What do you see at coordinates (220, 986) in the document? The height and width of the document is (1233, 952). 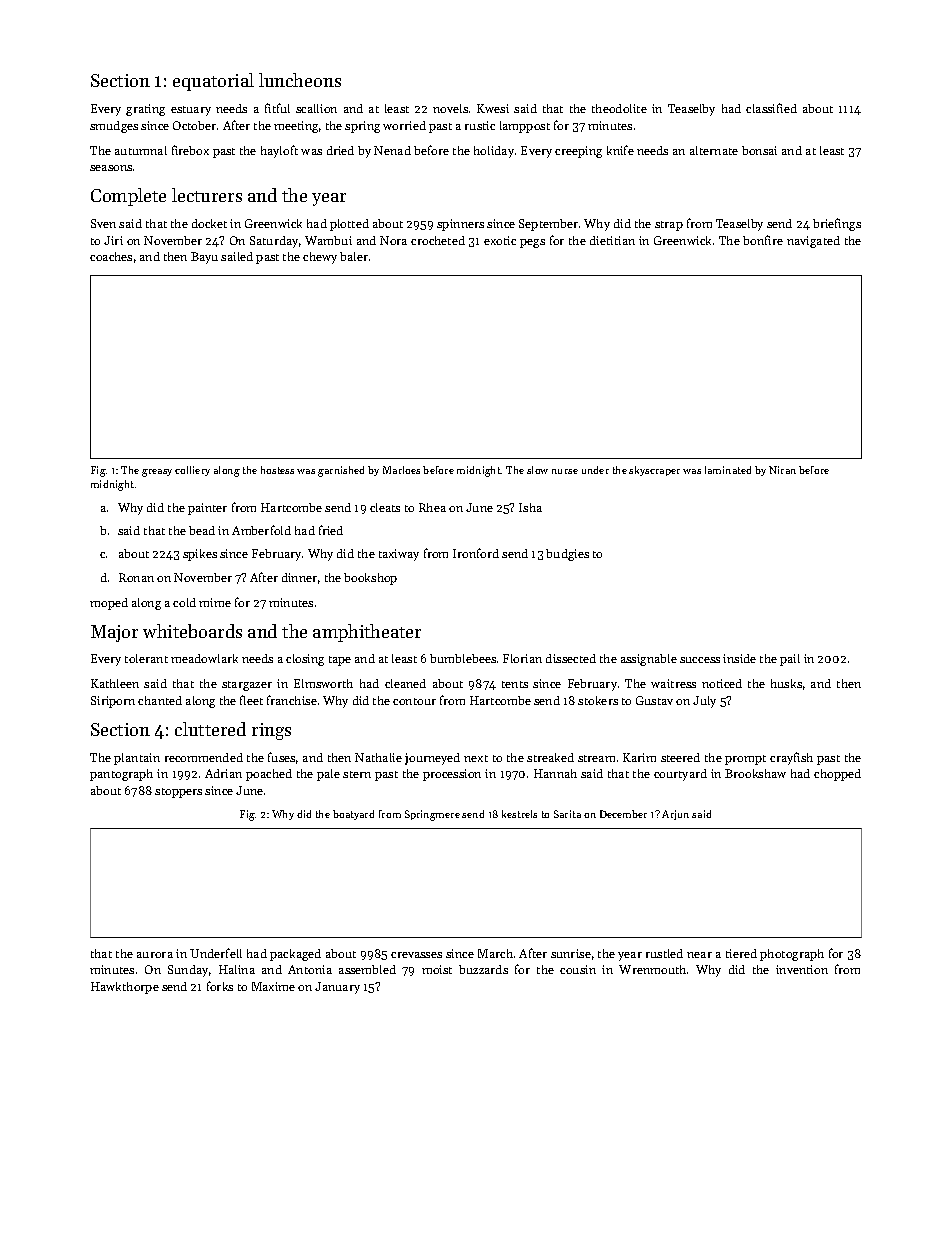 I see `forks` at bounding box center [220, 986].
